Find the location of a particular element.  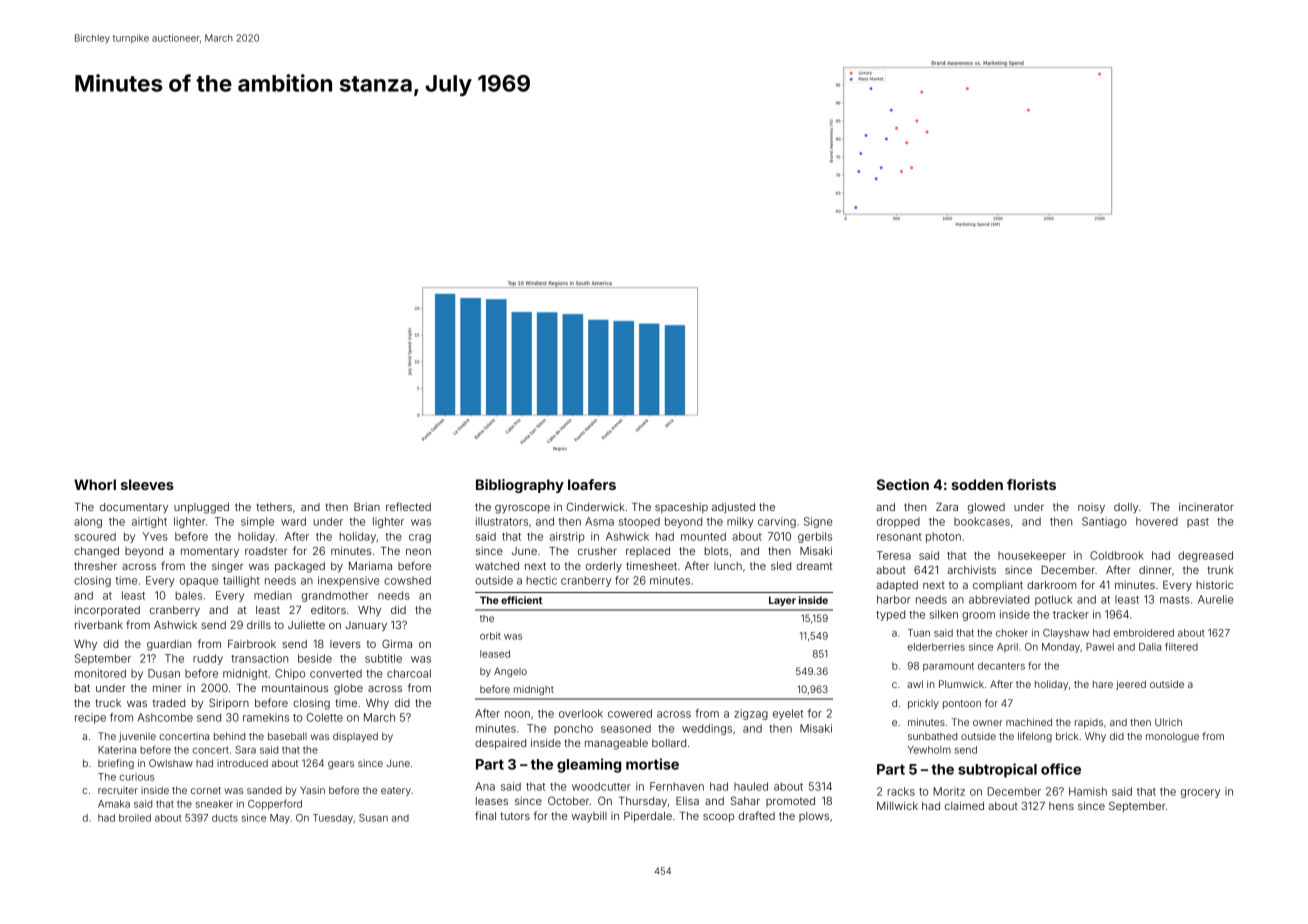

spaceship is located at coordinates (681, 508).
